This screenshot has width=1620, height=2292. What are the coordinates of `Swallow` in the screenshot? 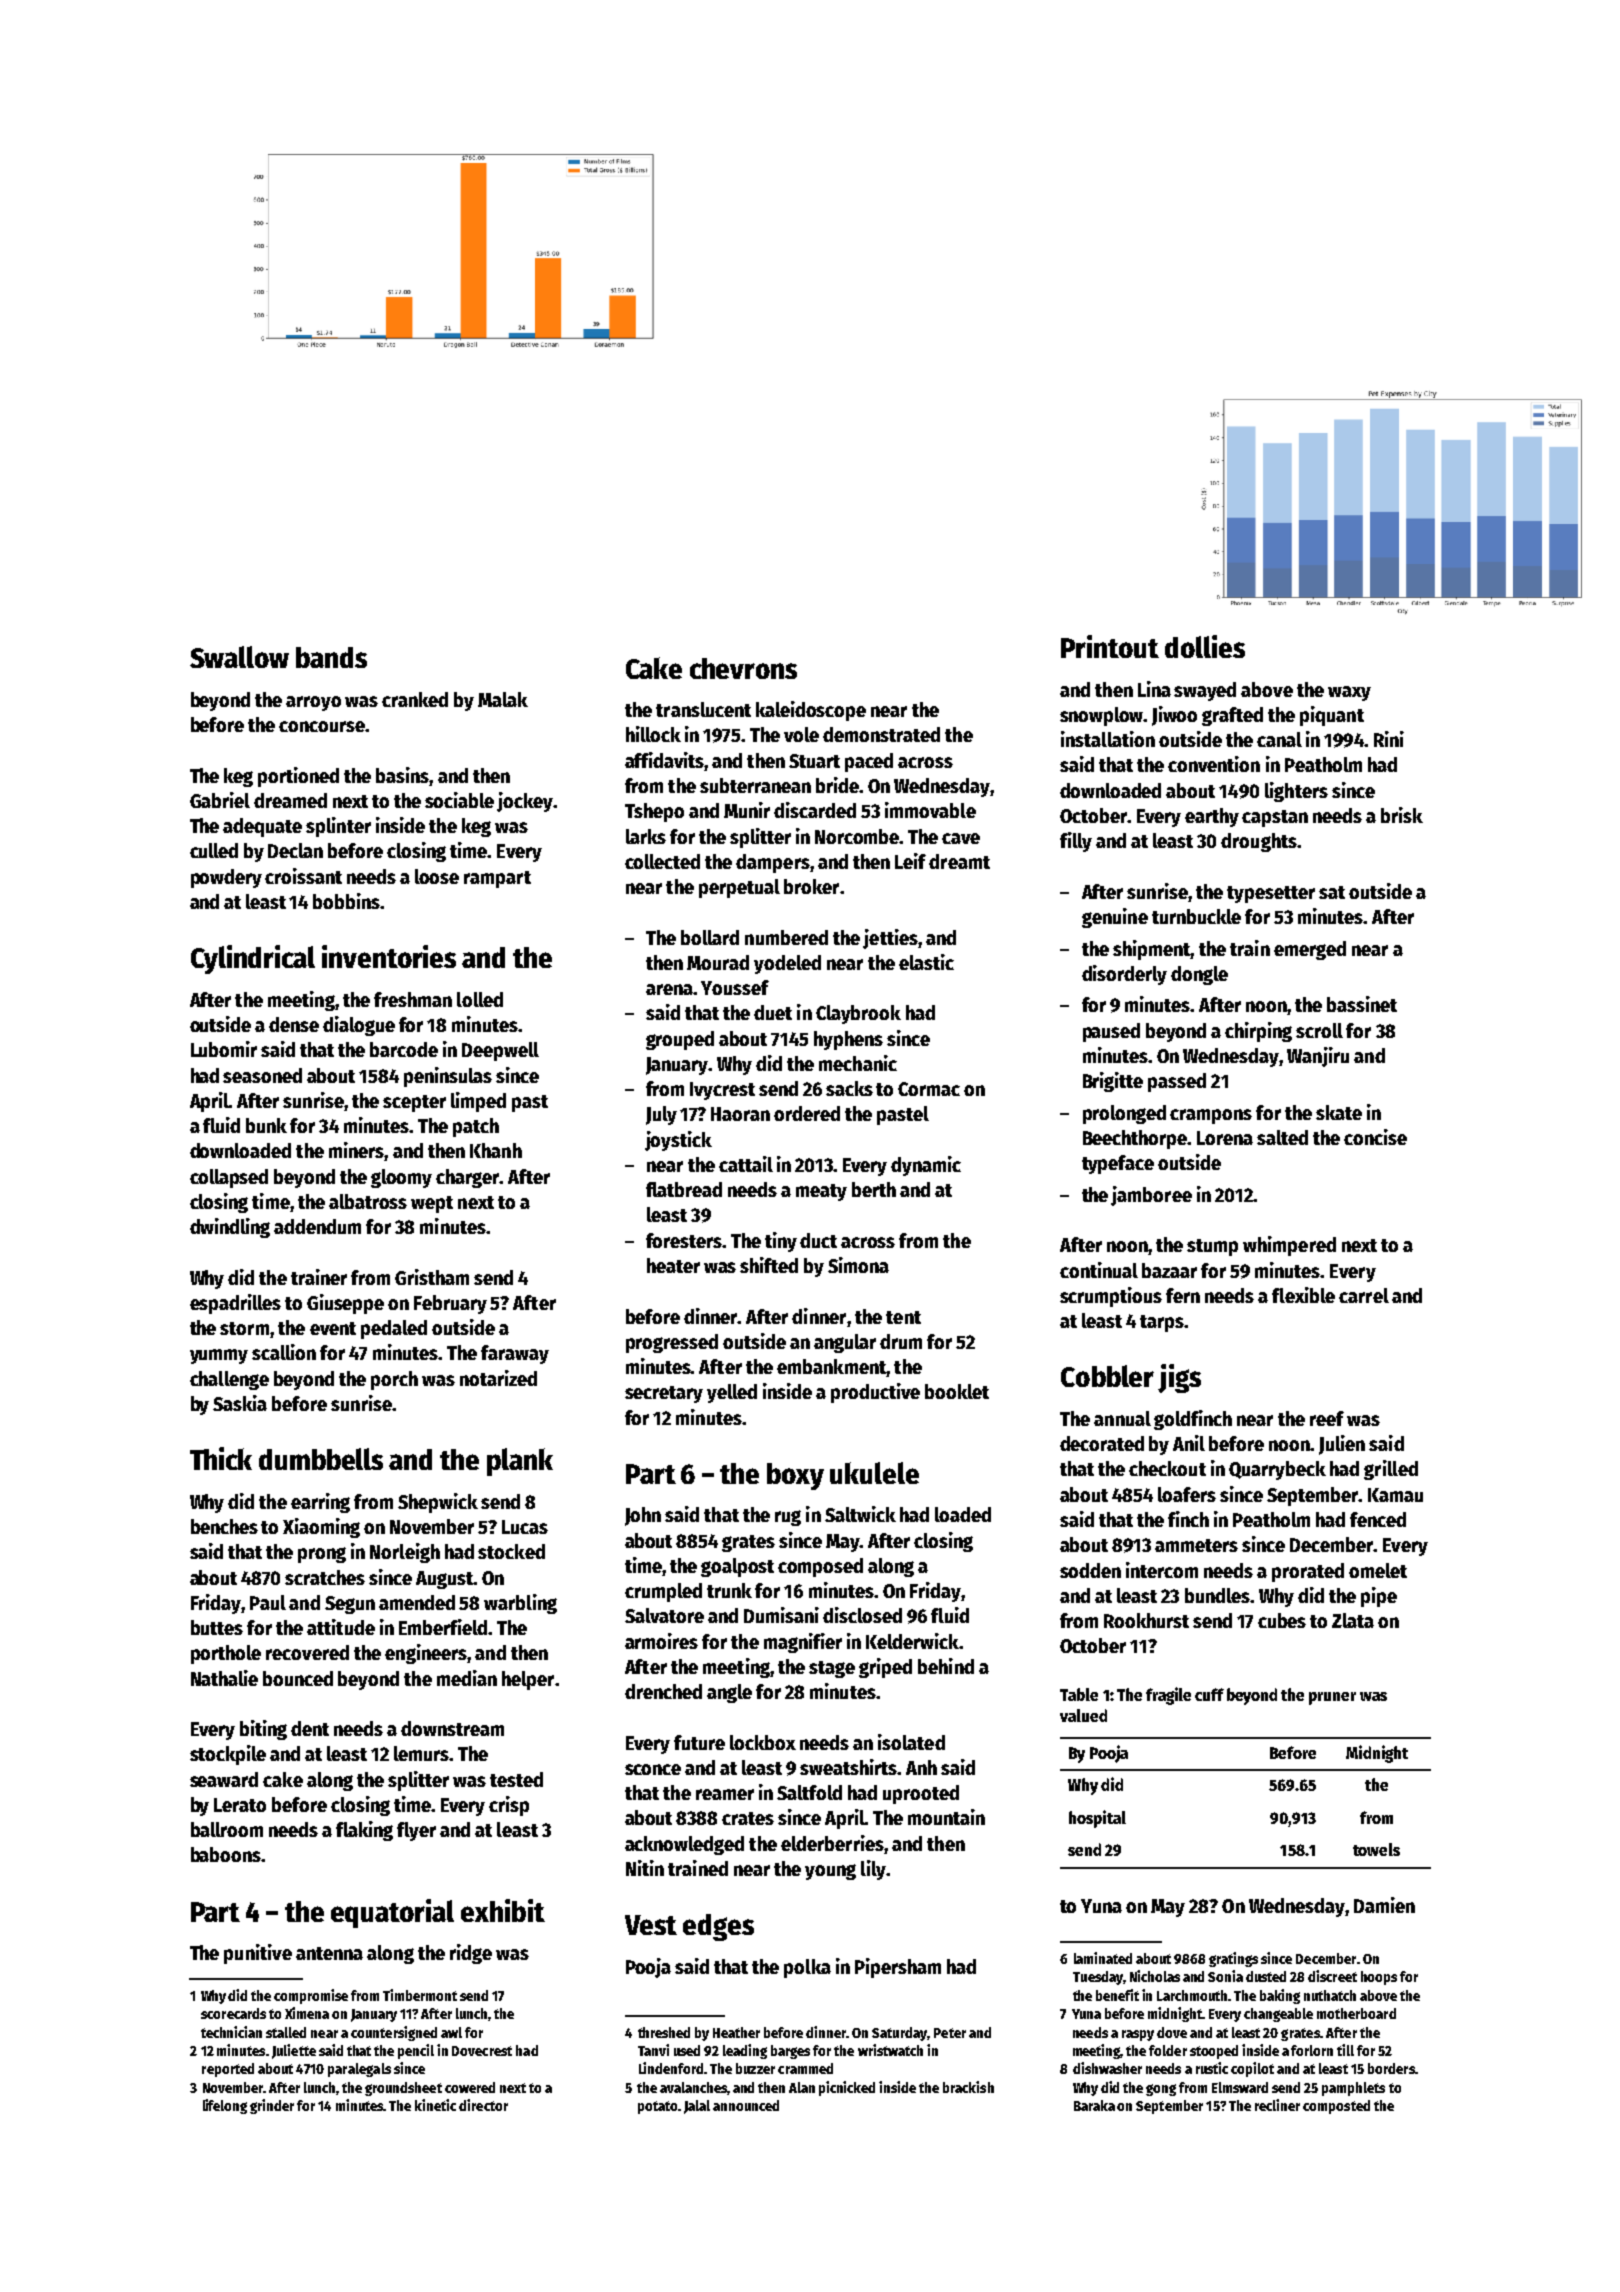 It's located at (239, 657).
